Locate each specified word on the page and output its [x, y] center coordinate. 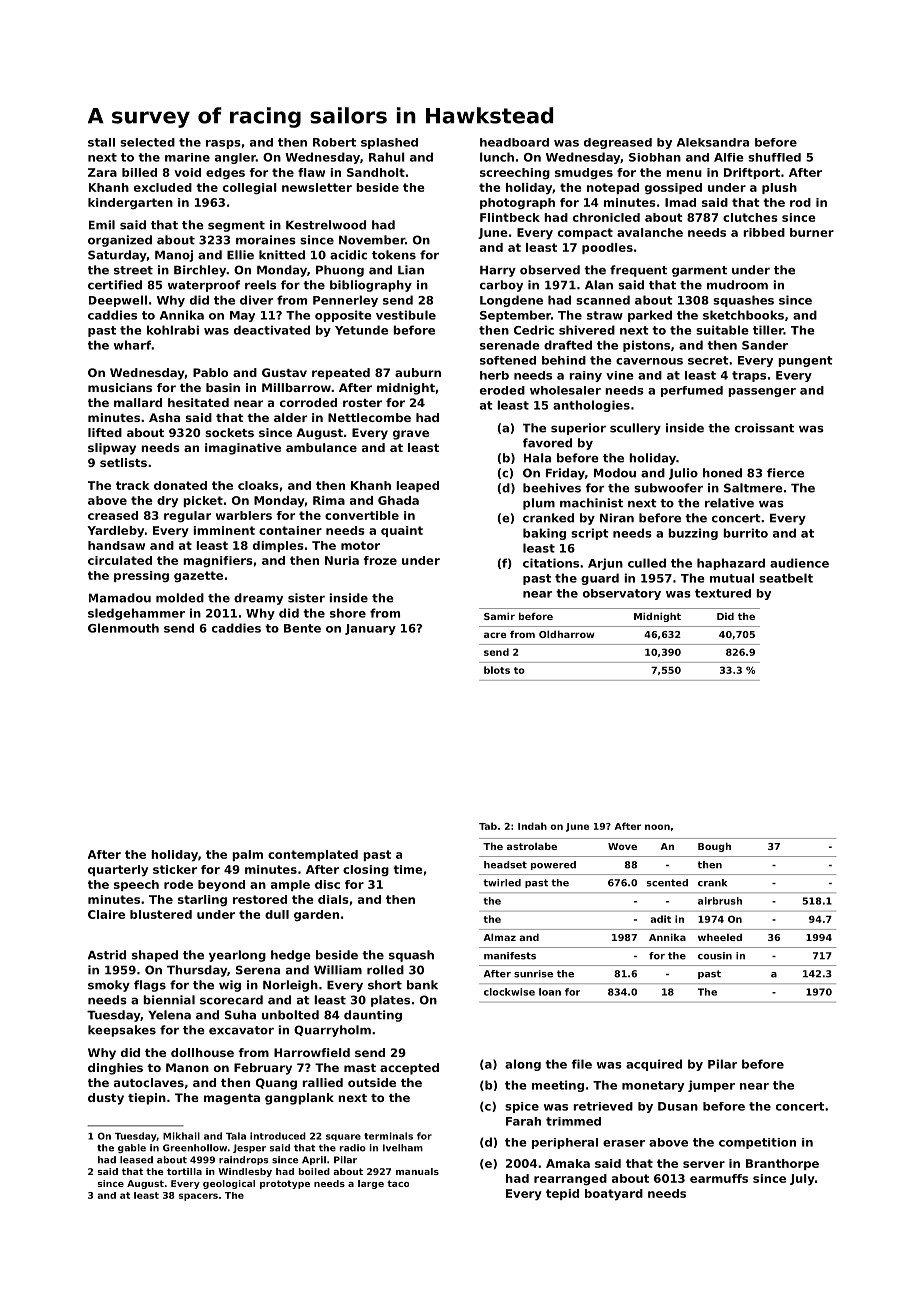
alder [290, 417]
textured [723, 593]
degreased [618, 143]
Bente [302, 628]
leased [136, 1160]
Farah [523, 1121]
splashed [389, 143]
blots [497, 670]
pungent [805, 361]
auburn [418, 372]
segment [236, 226]
